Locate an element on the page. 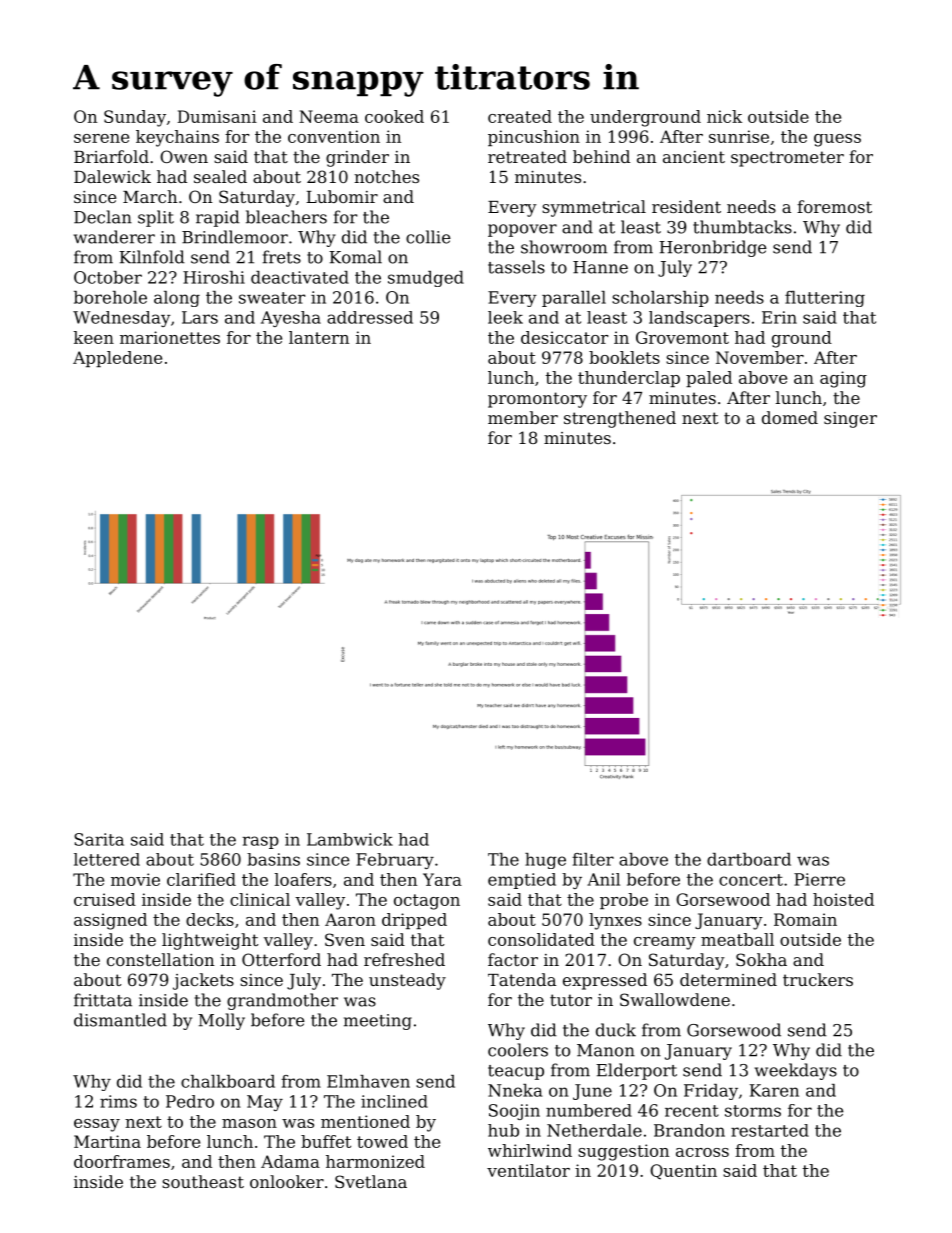 Image resolution: width=952 pixels, height=1233 pixels. Komal is located at coordinates (355, 257).
